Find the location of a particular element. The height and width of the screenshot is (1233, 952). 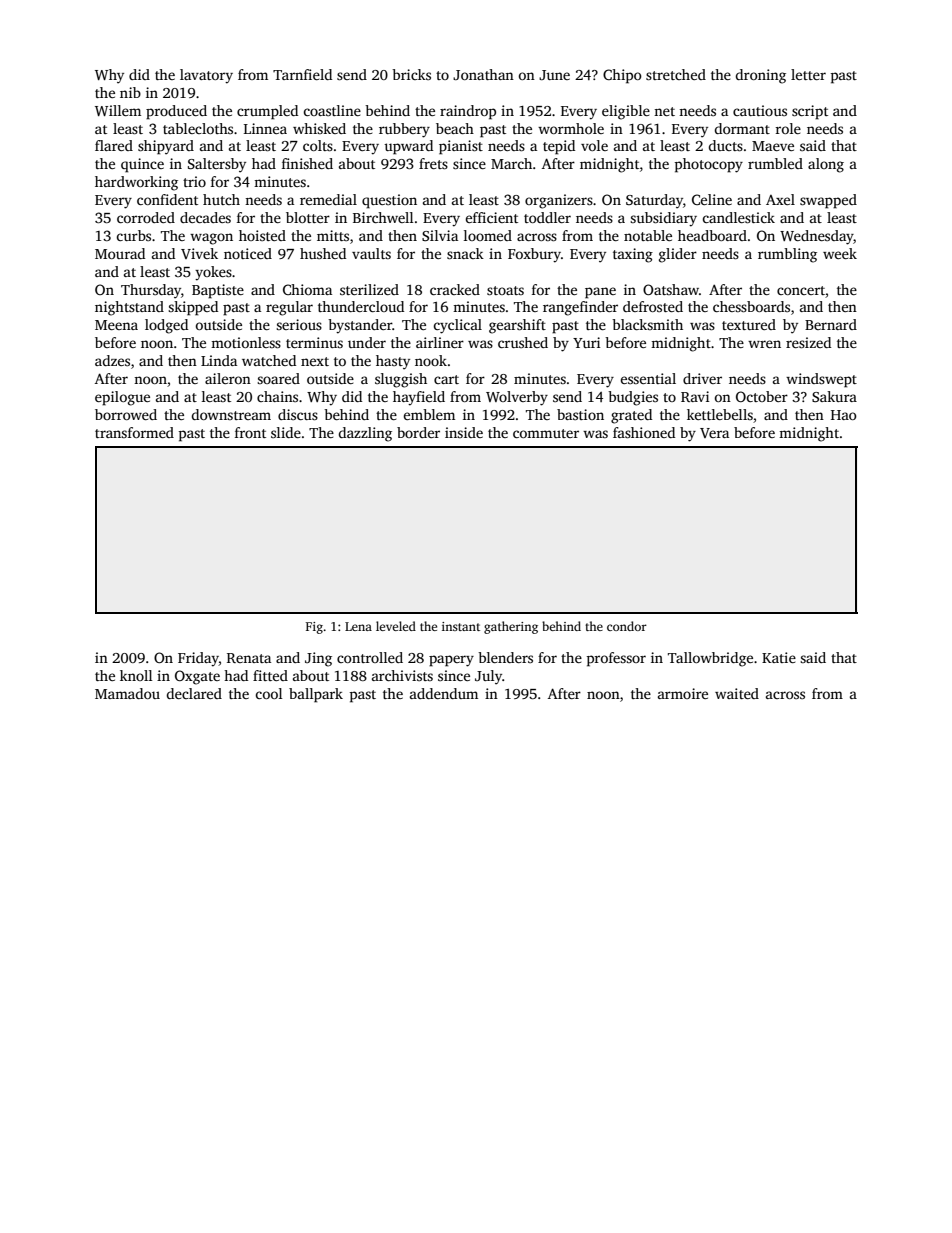

cool is located at coordinates (269, 693).
